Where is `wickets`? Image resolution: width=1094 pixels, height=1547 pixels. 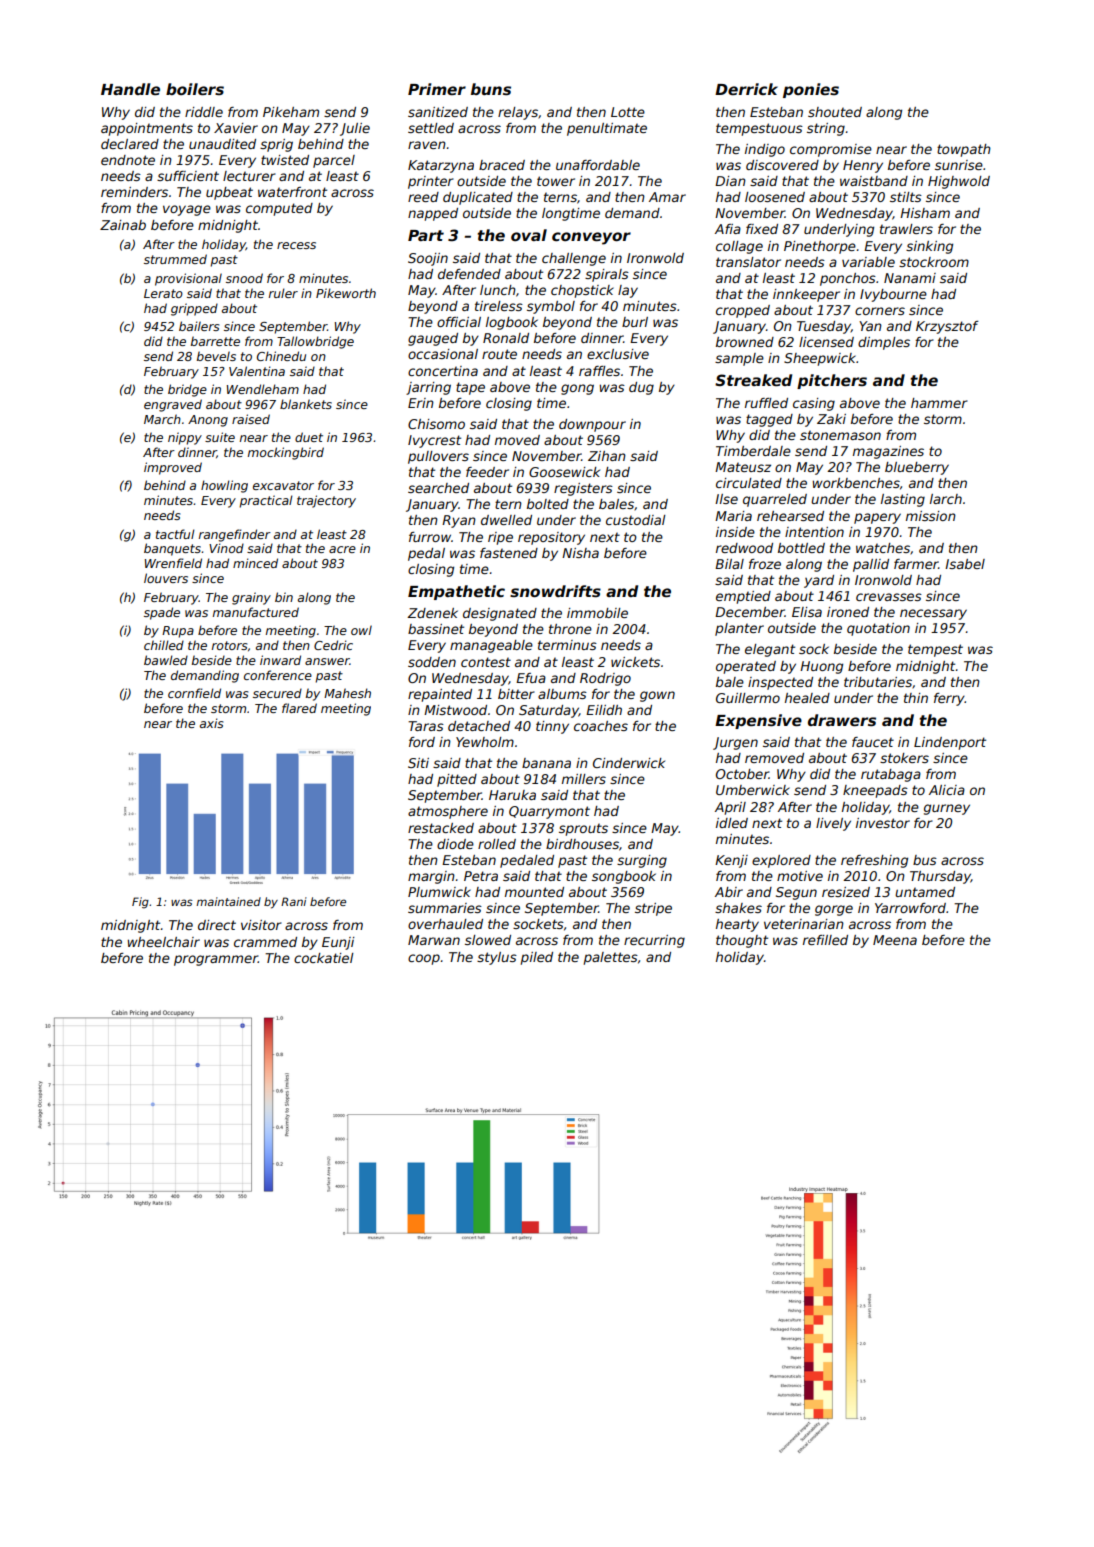
wickets is located at coordinates (635, 662).
